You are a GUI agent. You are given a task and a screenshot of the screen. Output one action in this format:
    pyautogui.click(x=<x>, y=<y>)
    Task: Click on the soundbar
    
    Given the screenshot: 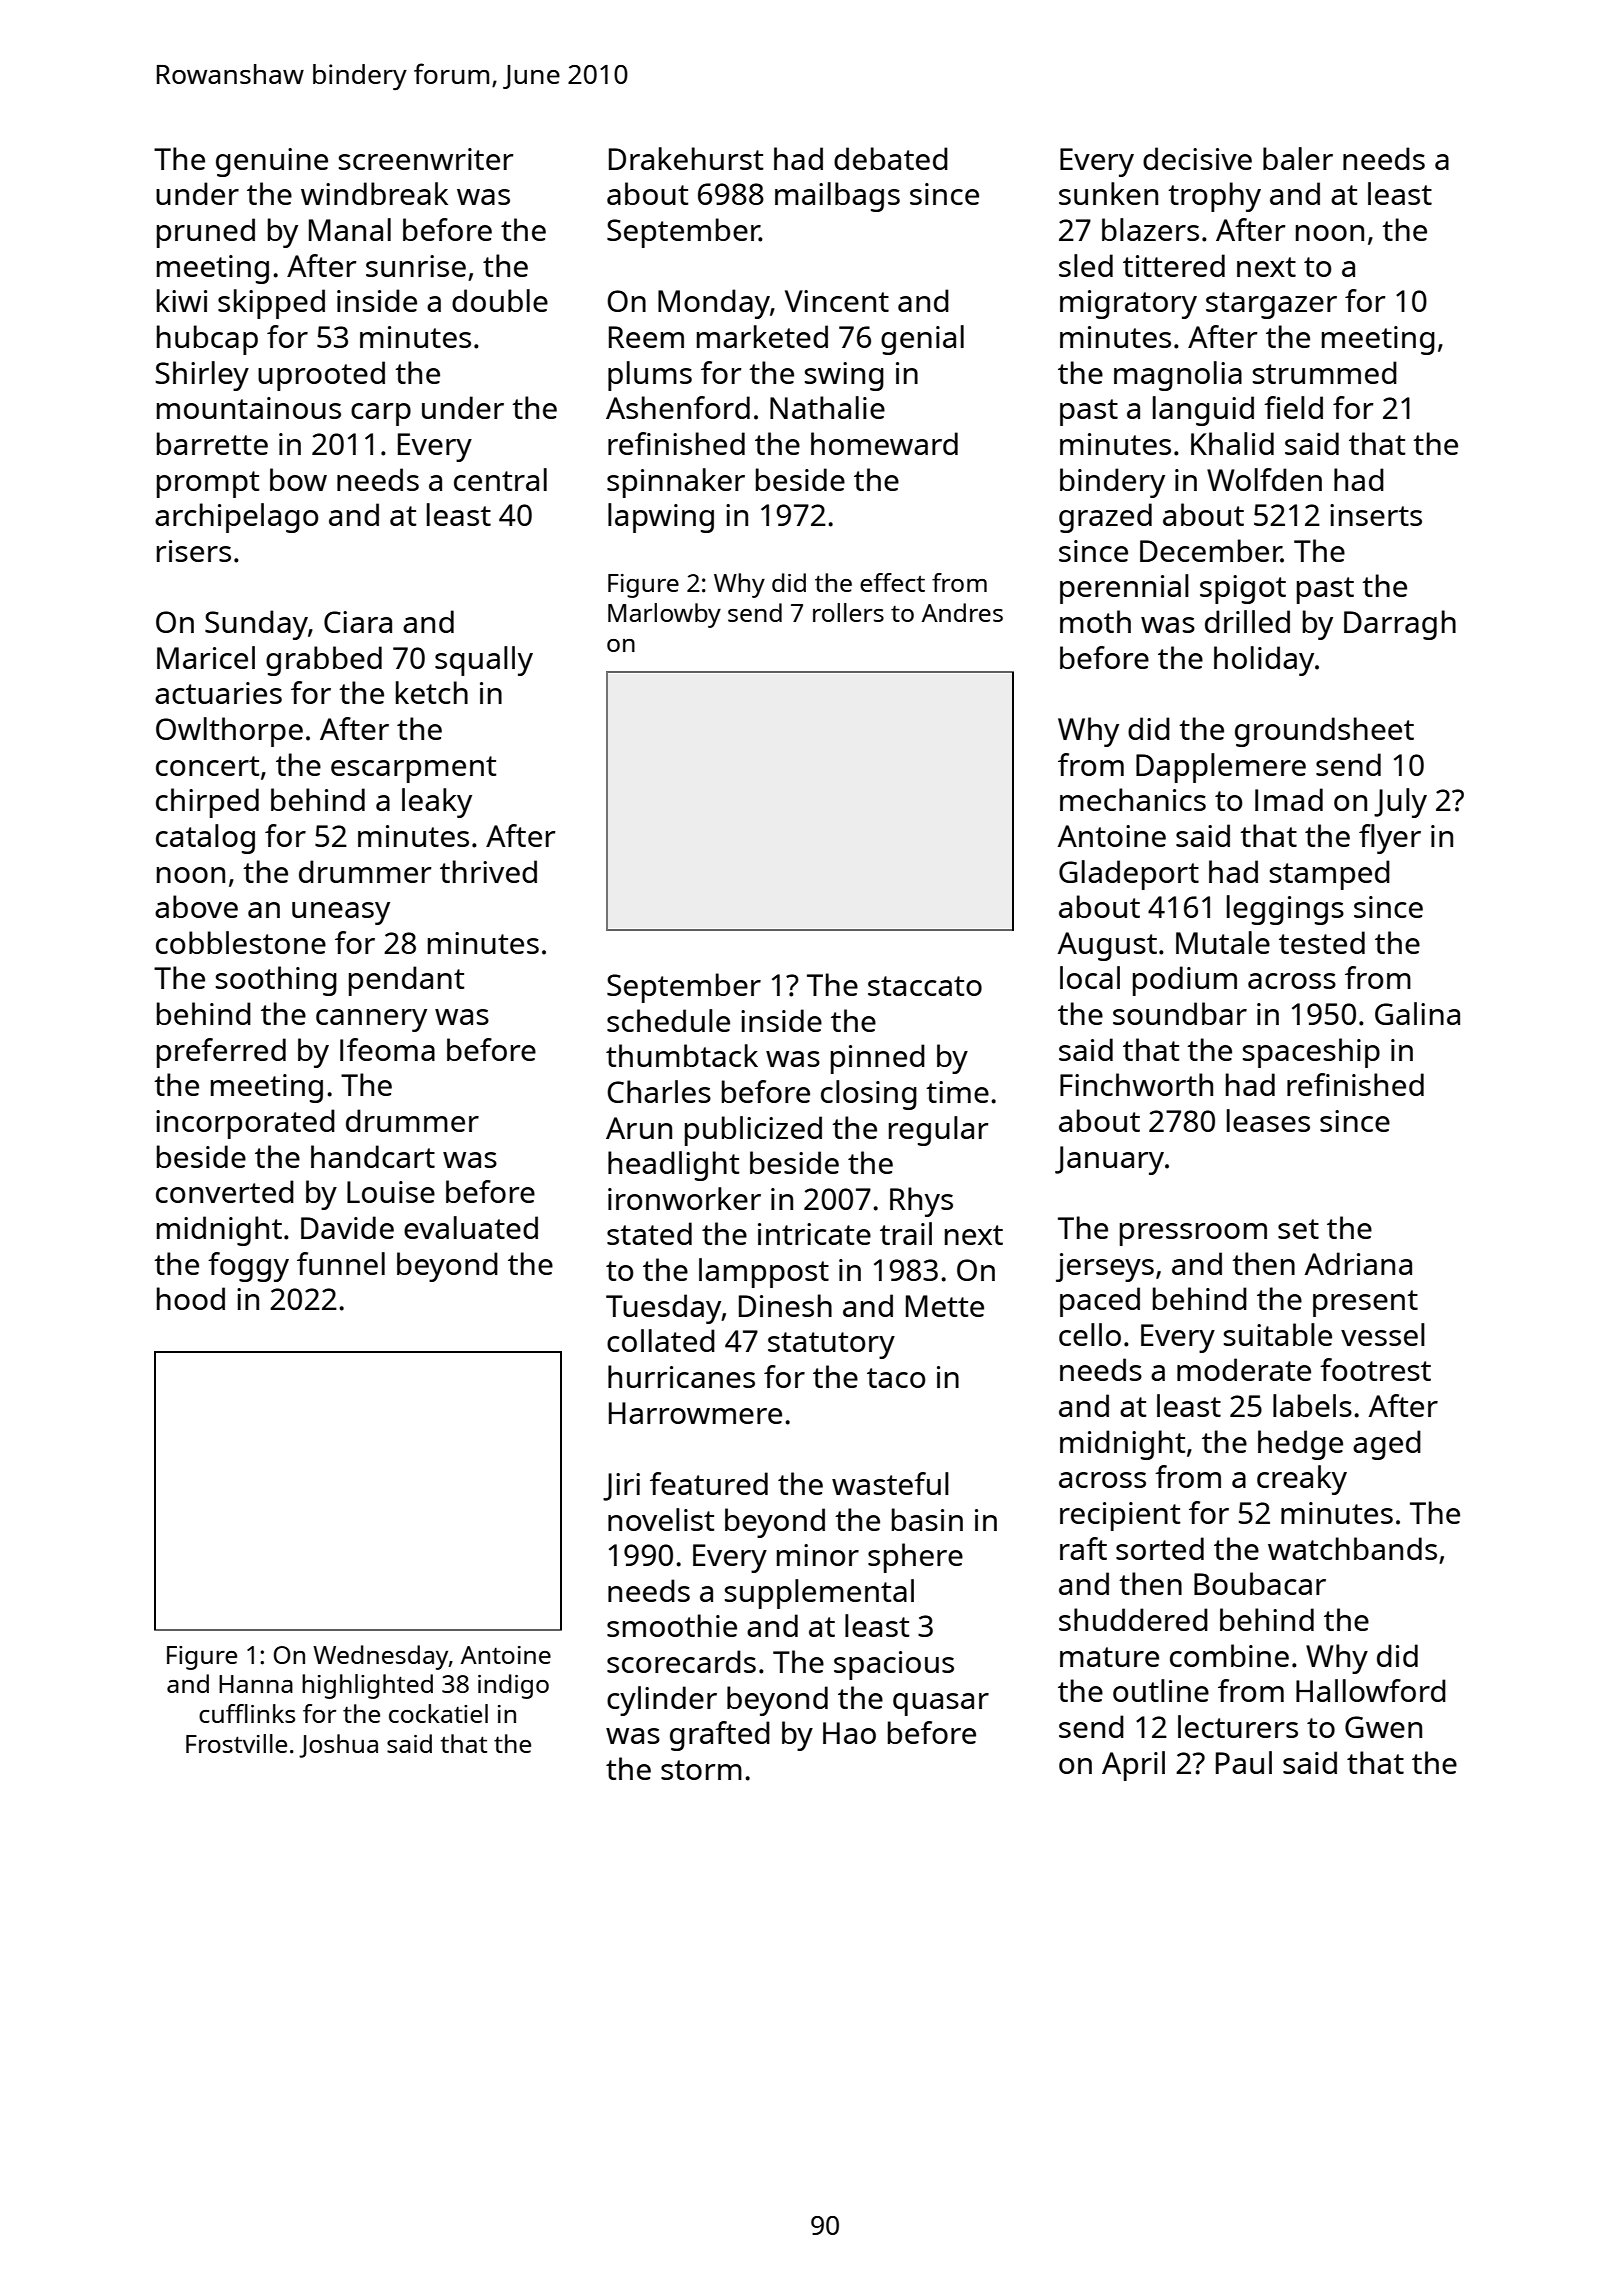 What is the action you would take?
    pyautogui.click(x=1180, y=1013)
